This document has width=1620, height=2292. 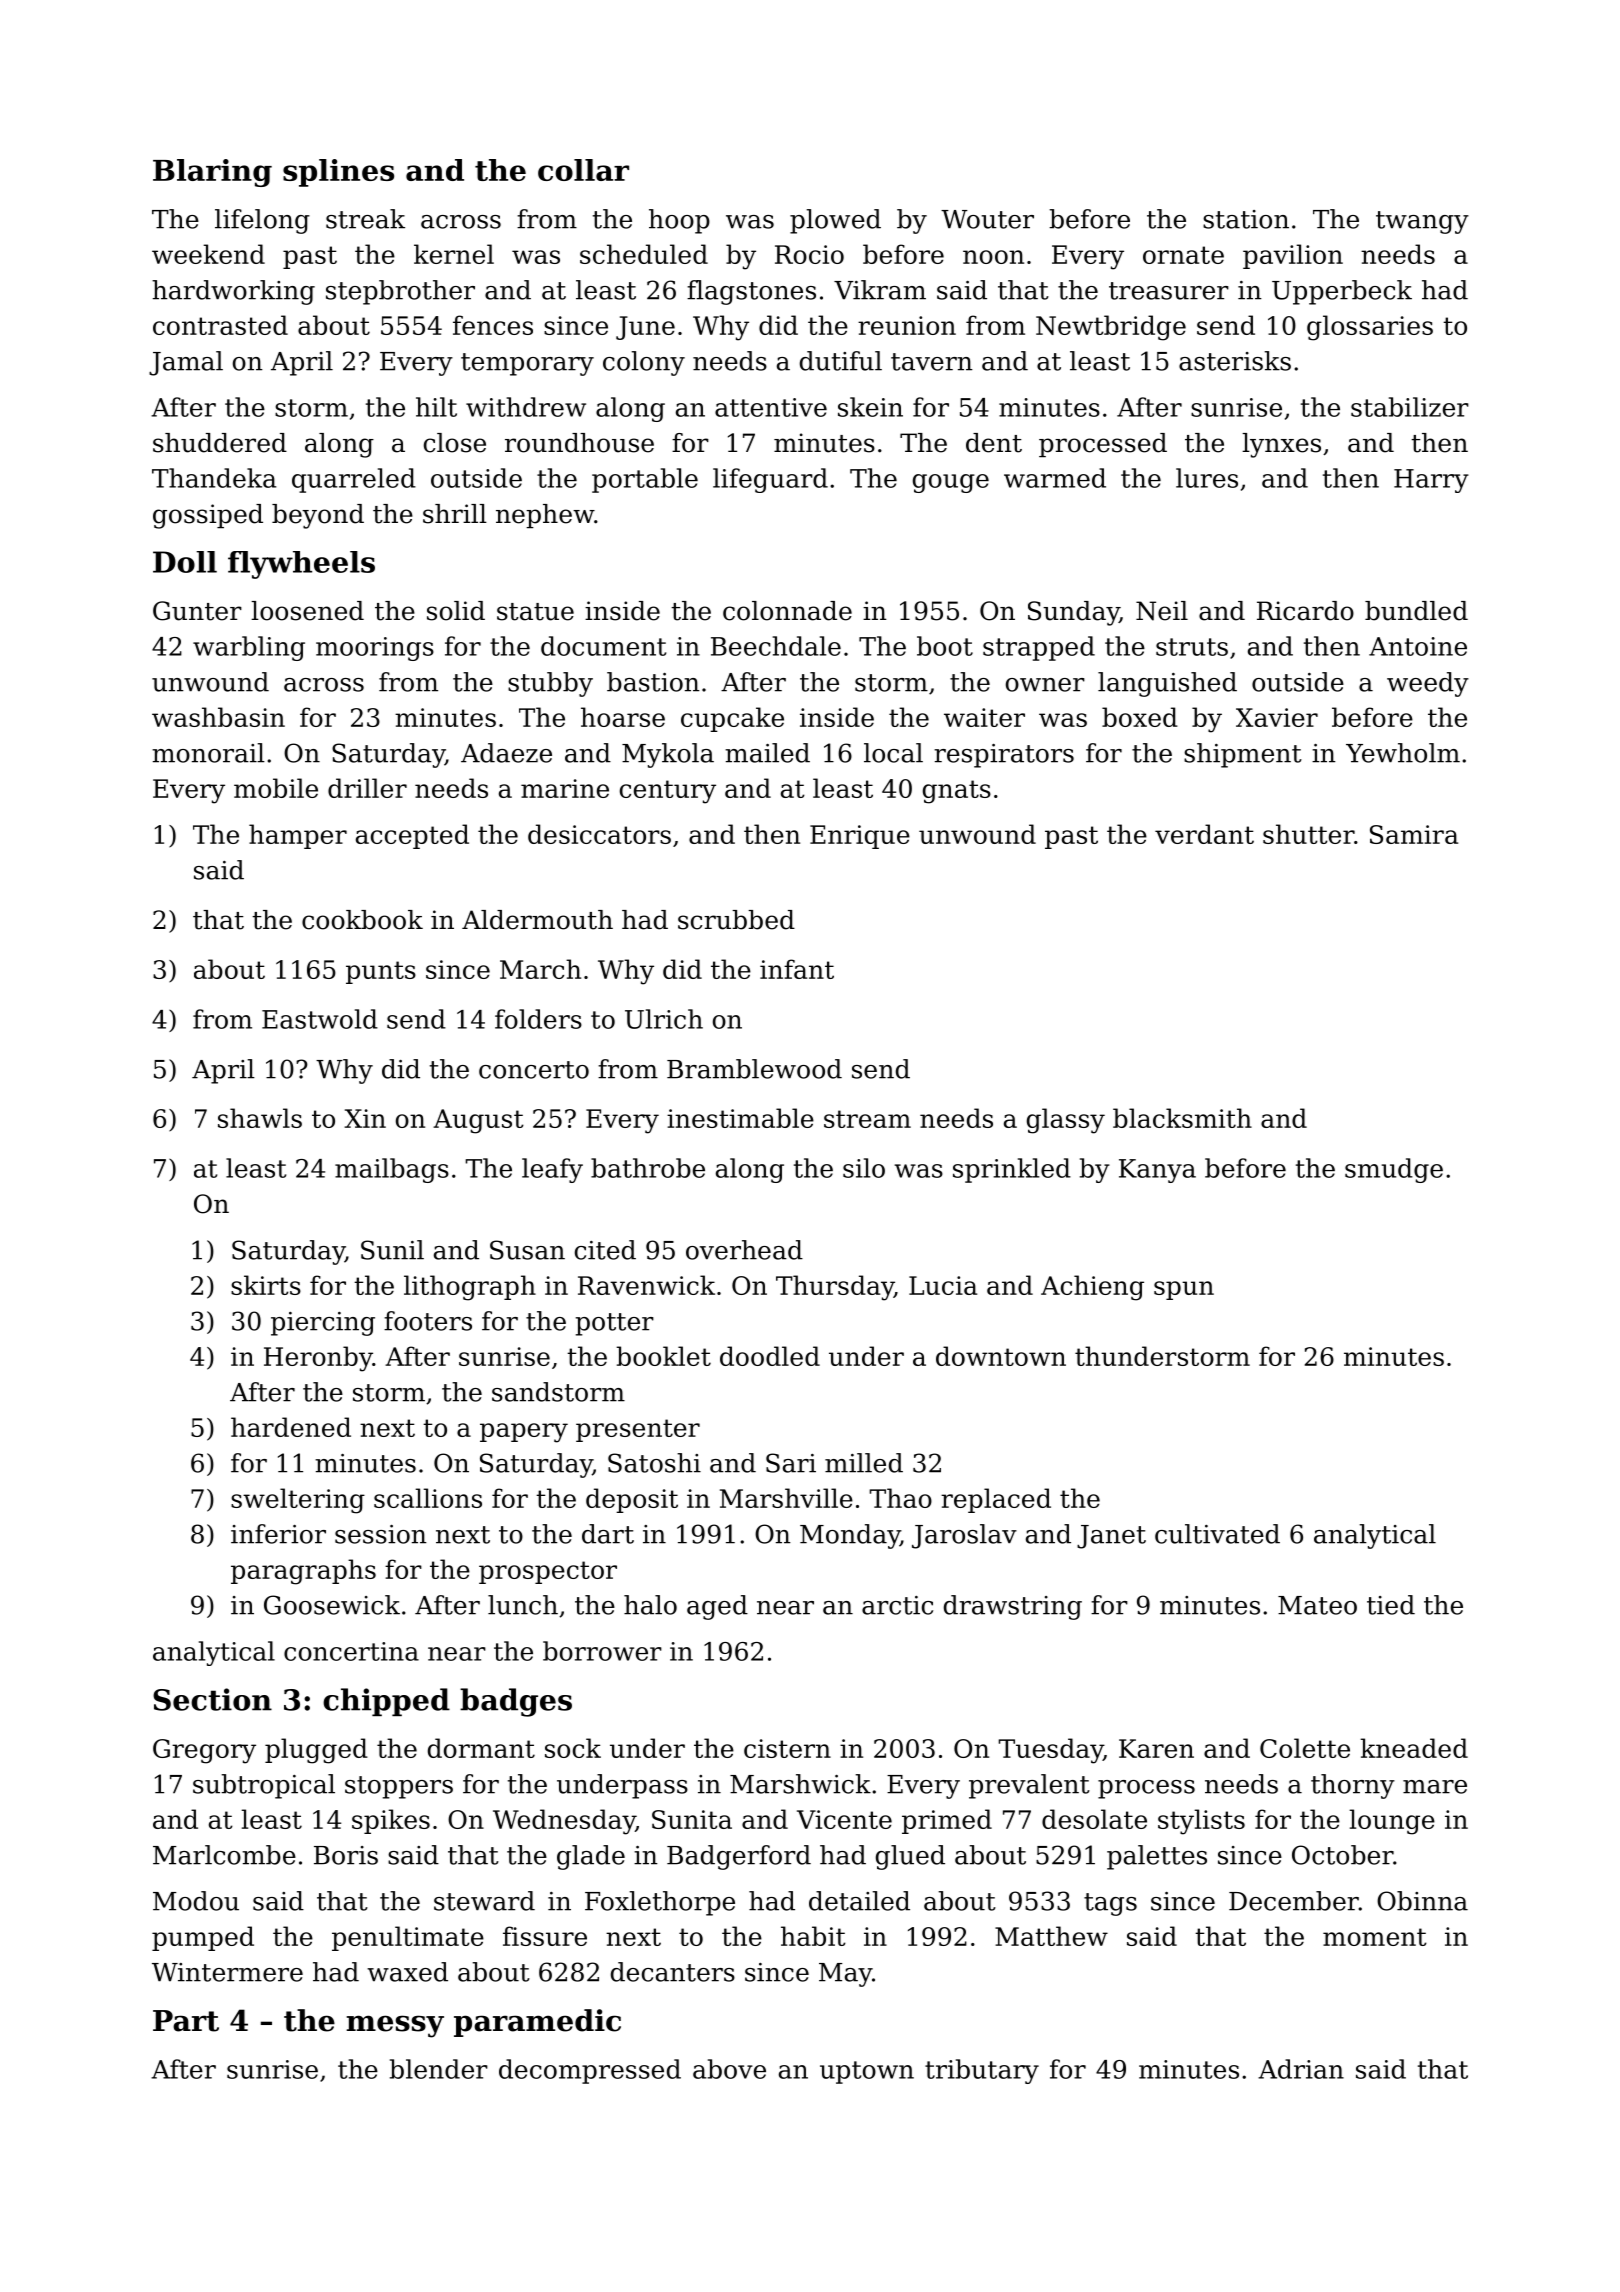 I want to click on boxed, so click(x=1140, y=717).
